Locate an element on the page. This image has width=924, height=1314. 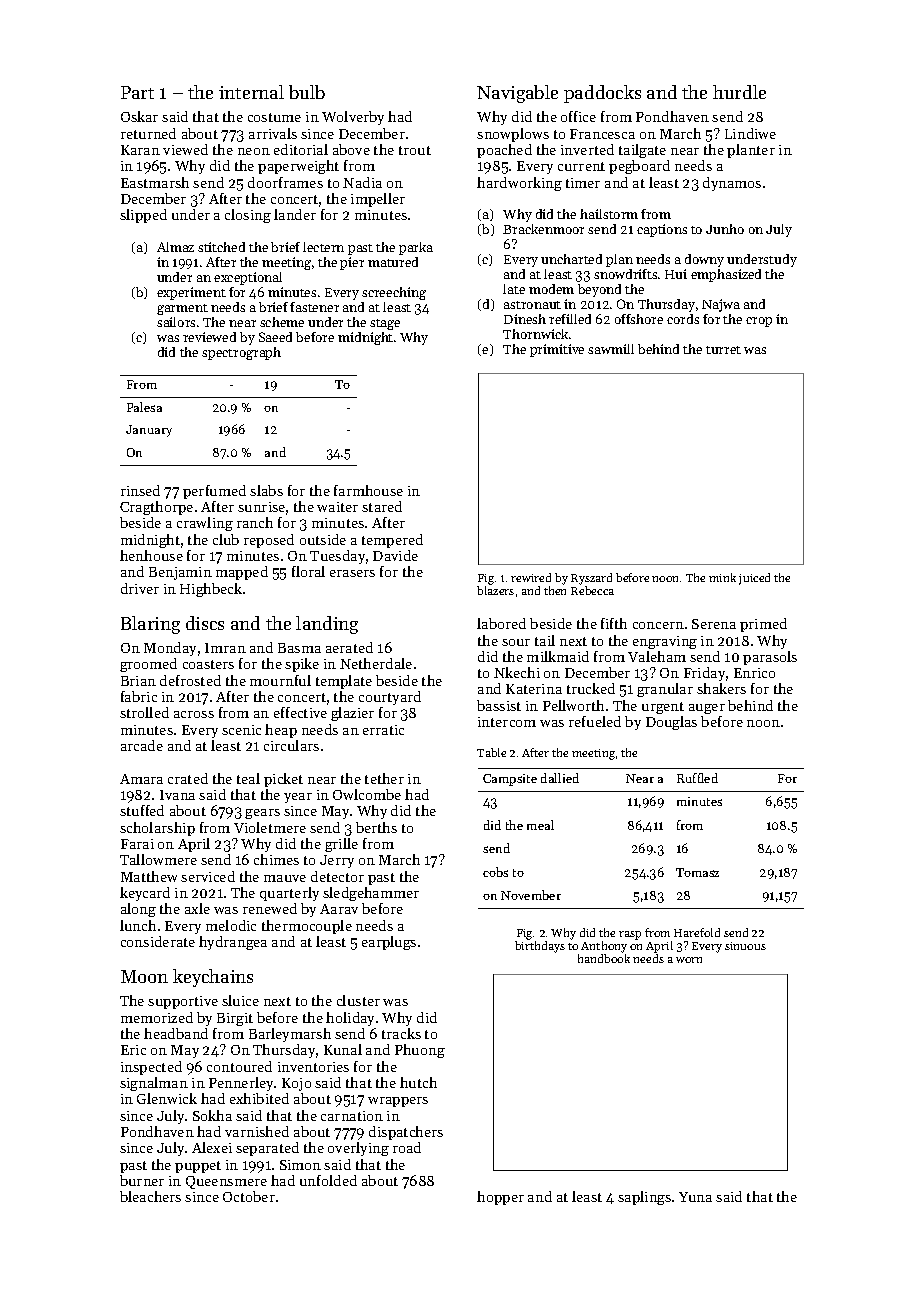
concern is located at coordinates (658, 625).
